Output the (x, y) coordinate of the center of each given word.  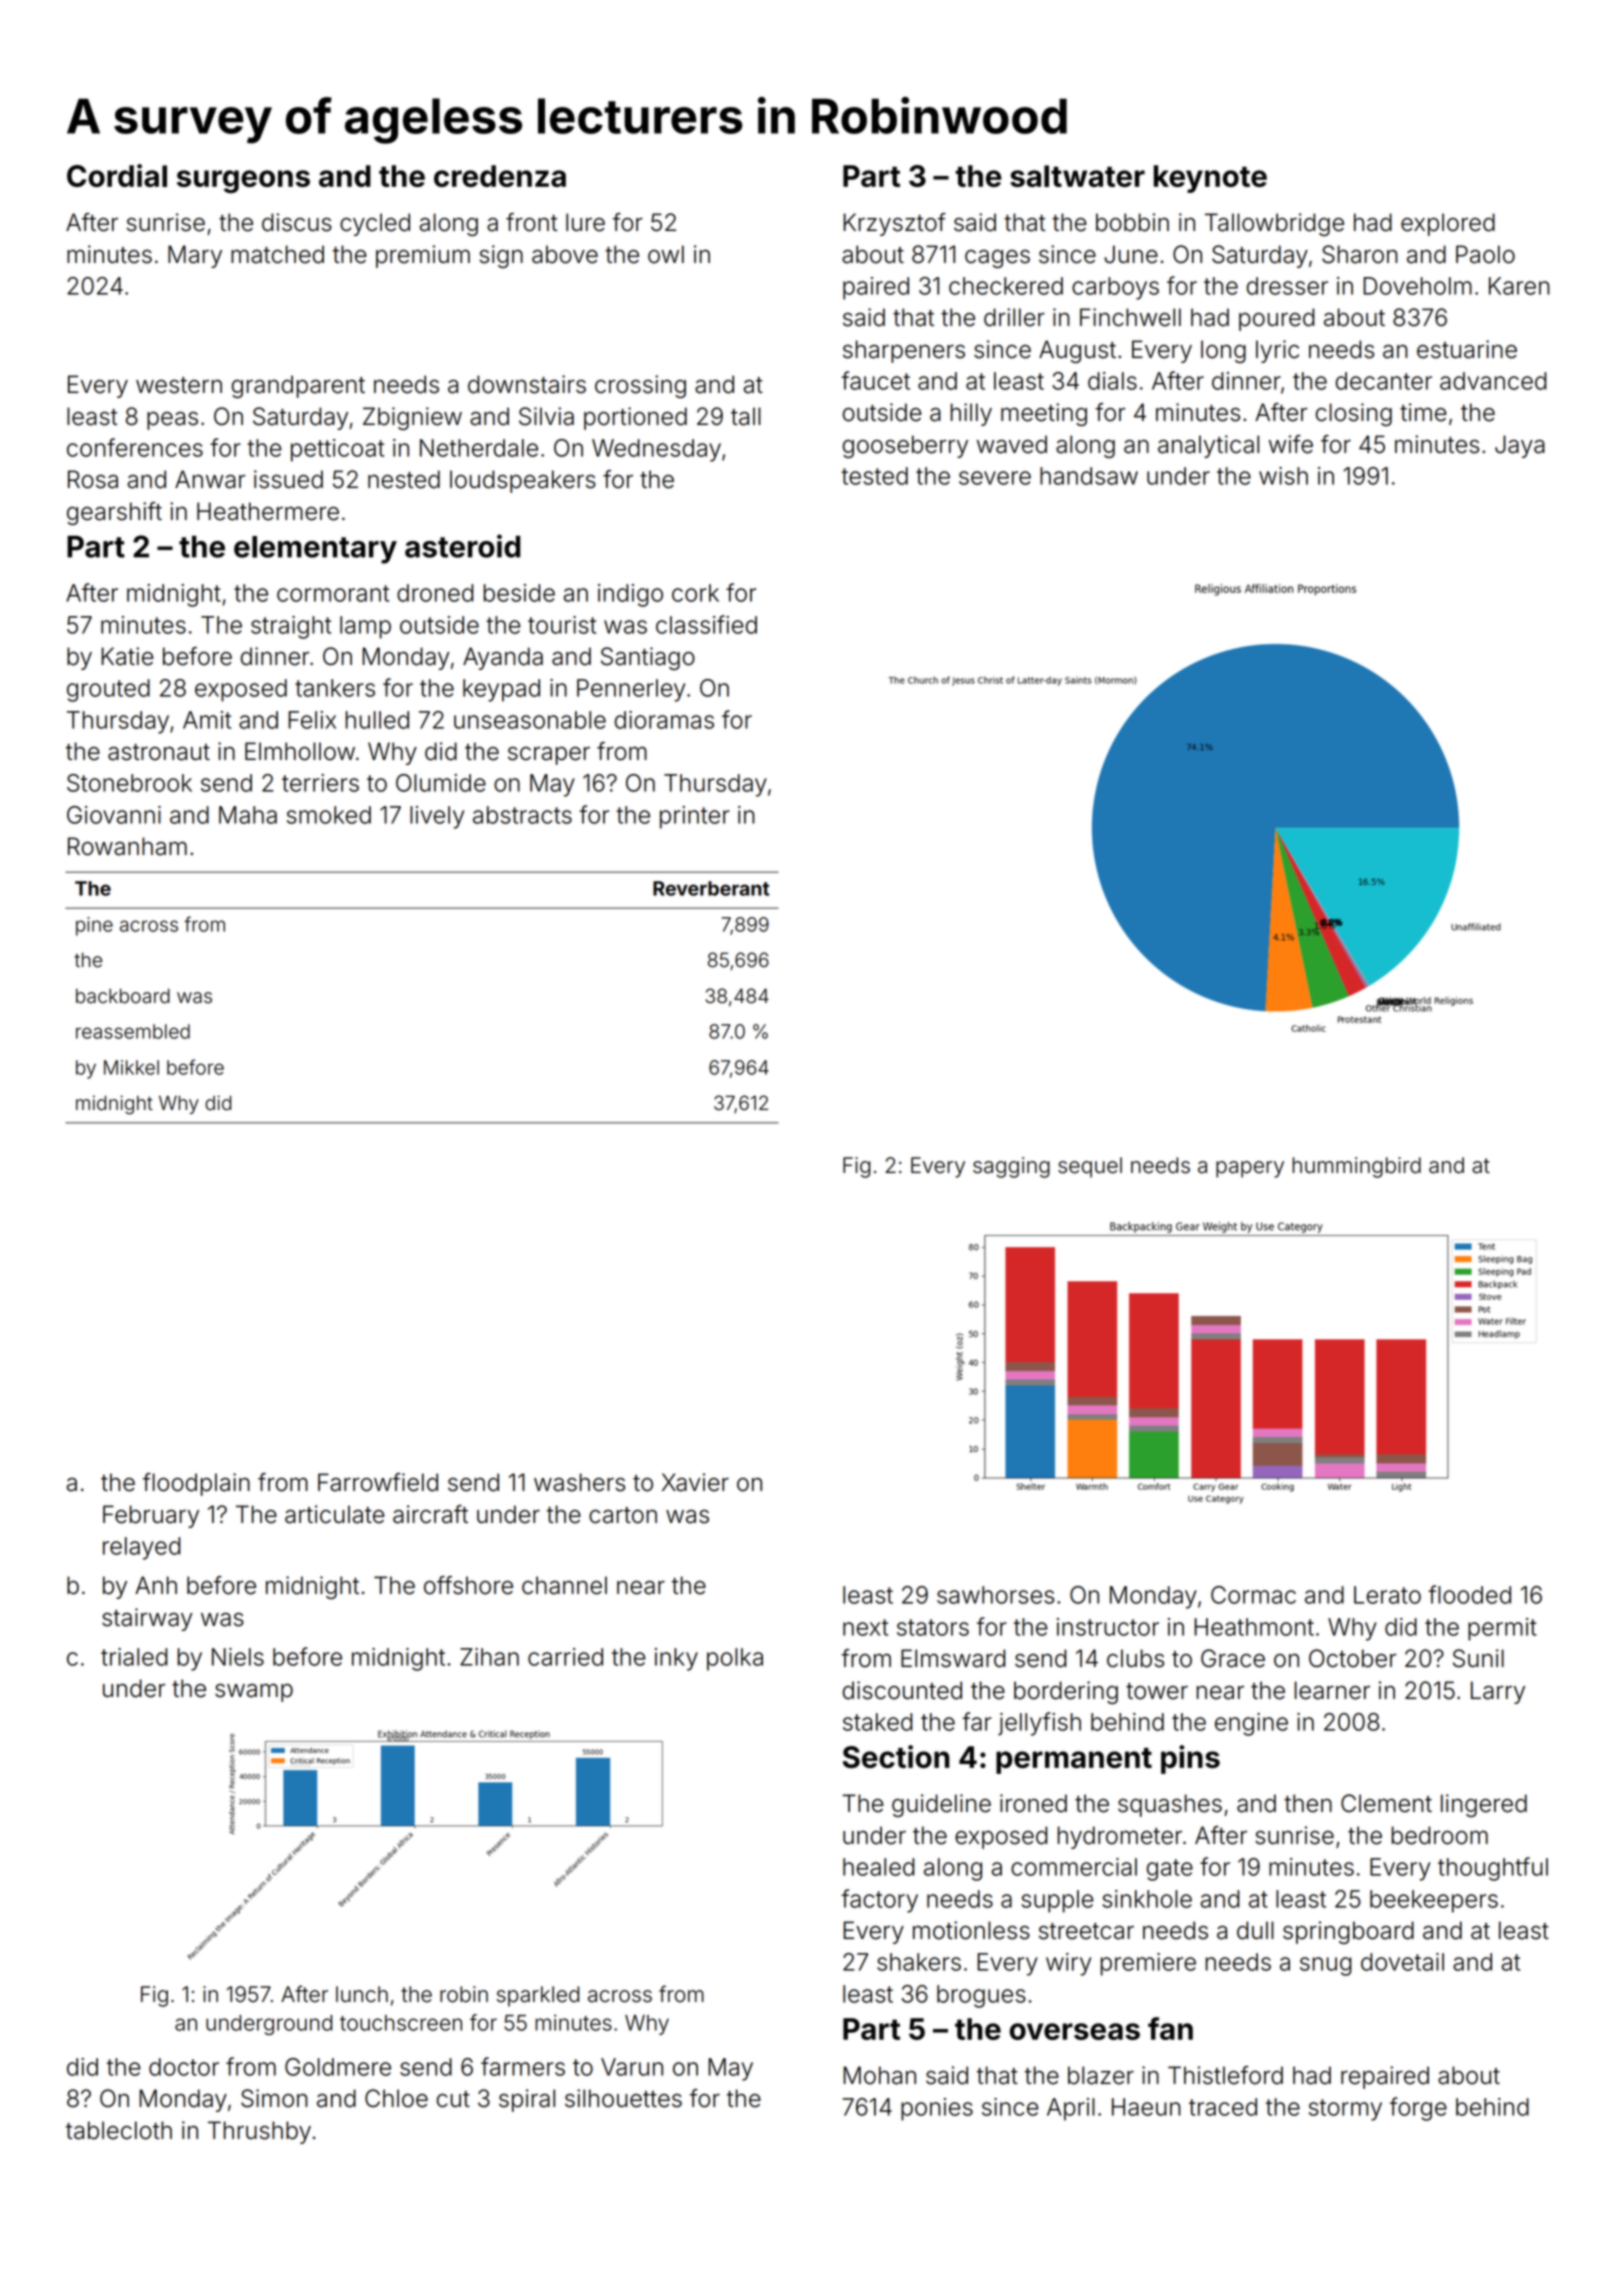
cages (997, 259)
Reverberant (711, 888)
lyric (1277, 351)
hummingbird (1356, 1167)
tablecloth (119, 2130)
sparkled (538, 1996)
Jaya (1520, 446)
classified (706, 624)
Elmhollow (300, 751)
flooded (1469, 1594)
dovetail (1402, 1962)
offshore (468, 1585)
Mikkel (131, 1067)
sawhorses (995, 1595)
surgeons (243, 181)
